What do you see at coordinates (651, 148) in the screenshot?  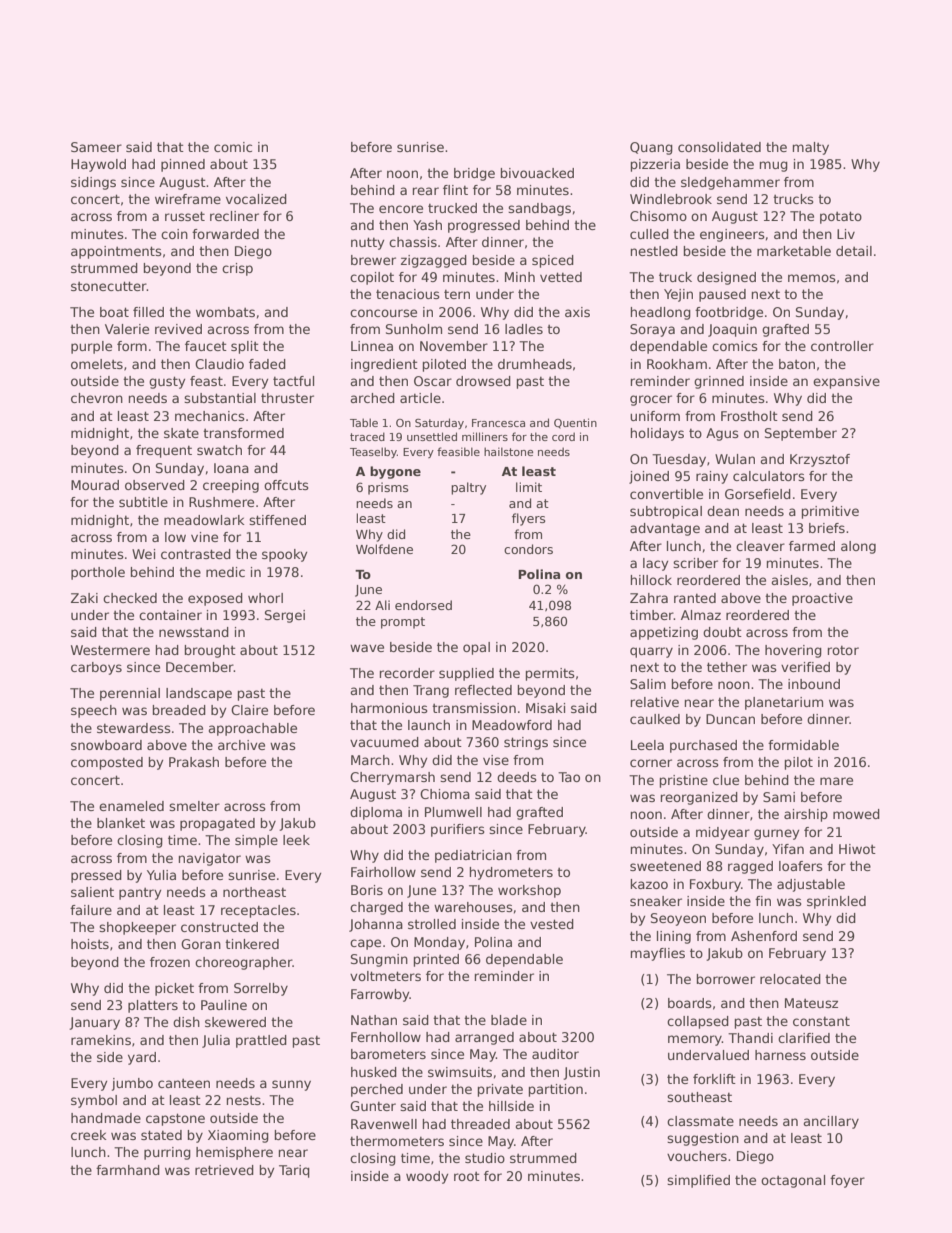 I see `Quang` at bounding box center [651, 148].
